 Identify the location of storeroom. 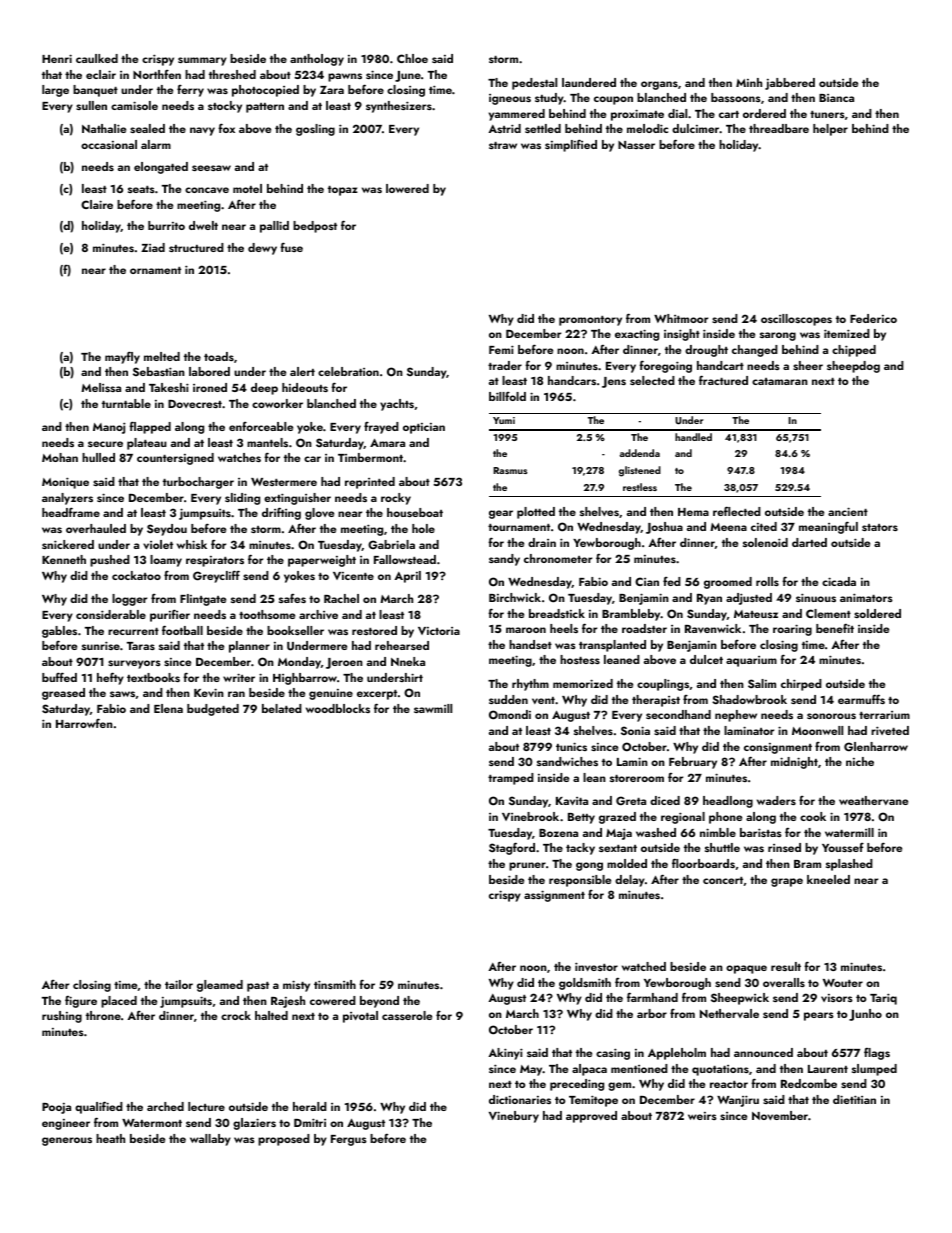
(637, 778).
